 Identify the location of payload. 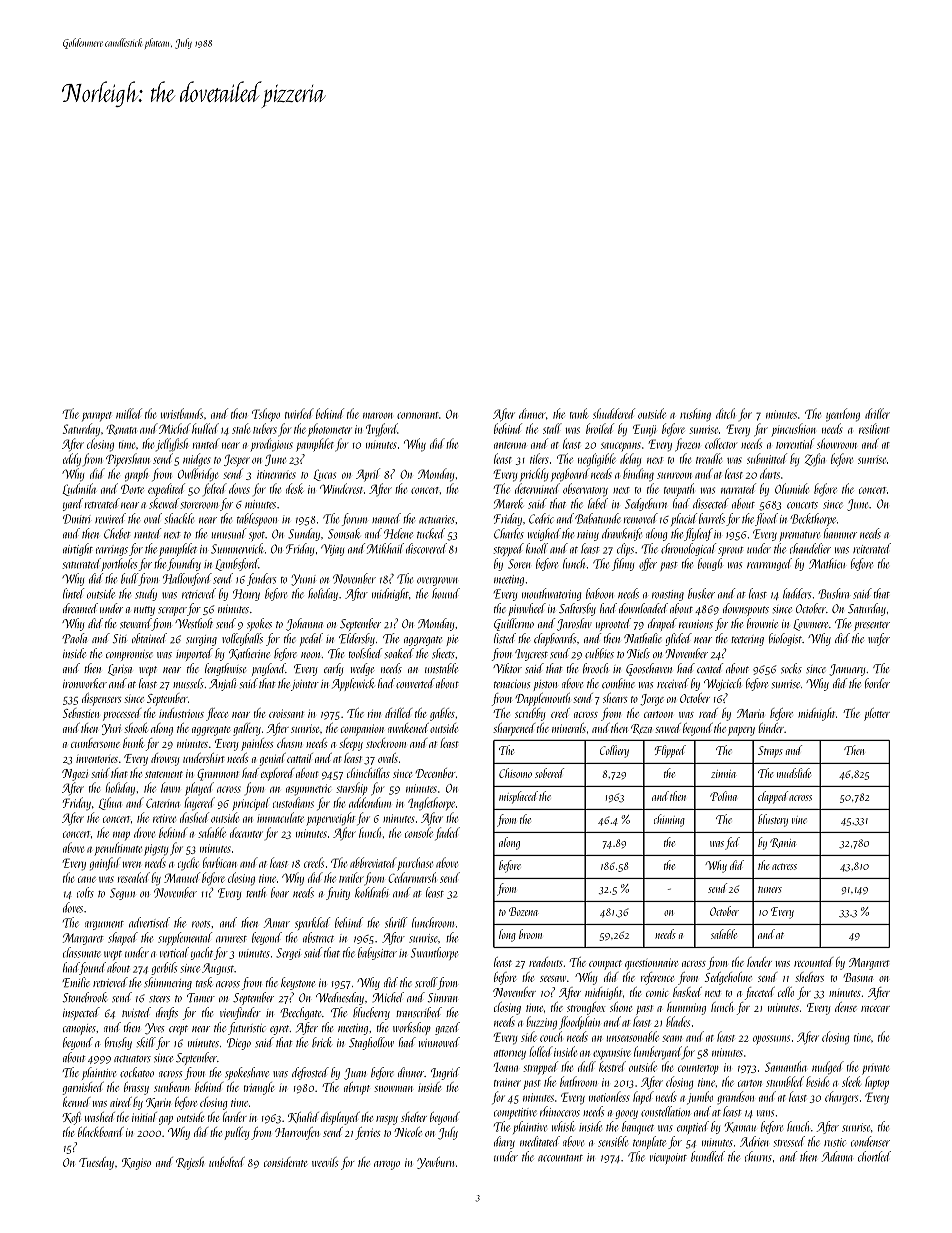
(269, 669).
